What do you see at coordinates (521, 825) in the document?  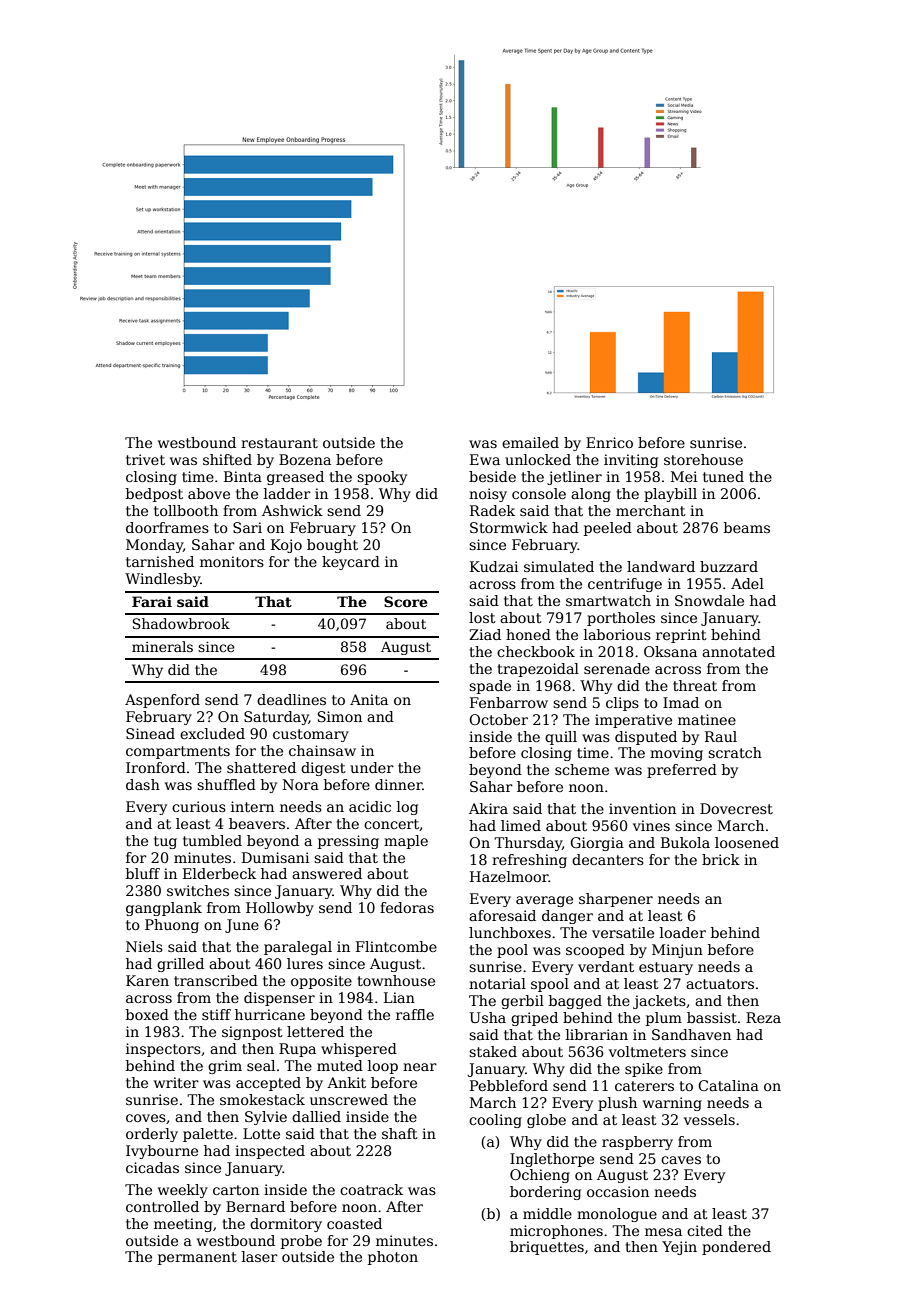 I see `limed` at bounding box center [521, 825].
